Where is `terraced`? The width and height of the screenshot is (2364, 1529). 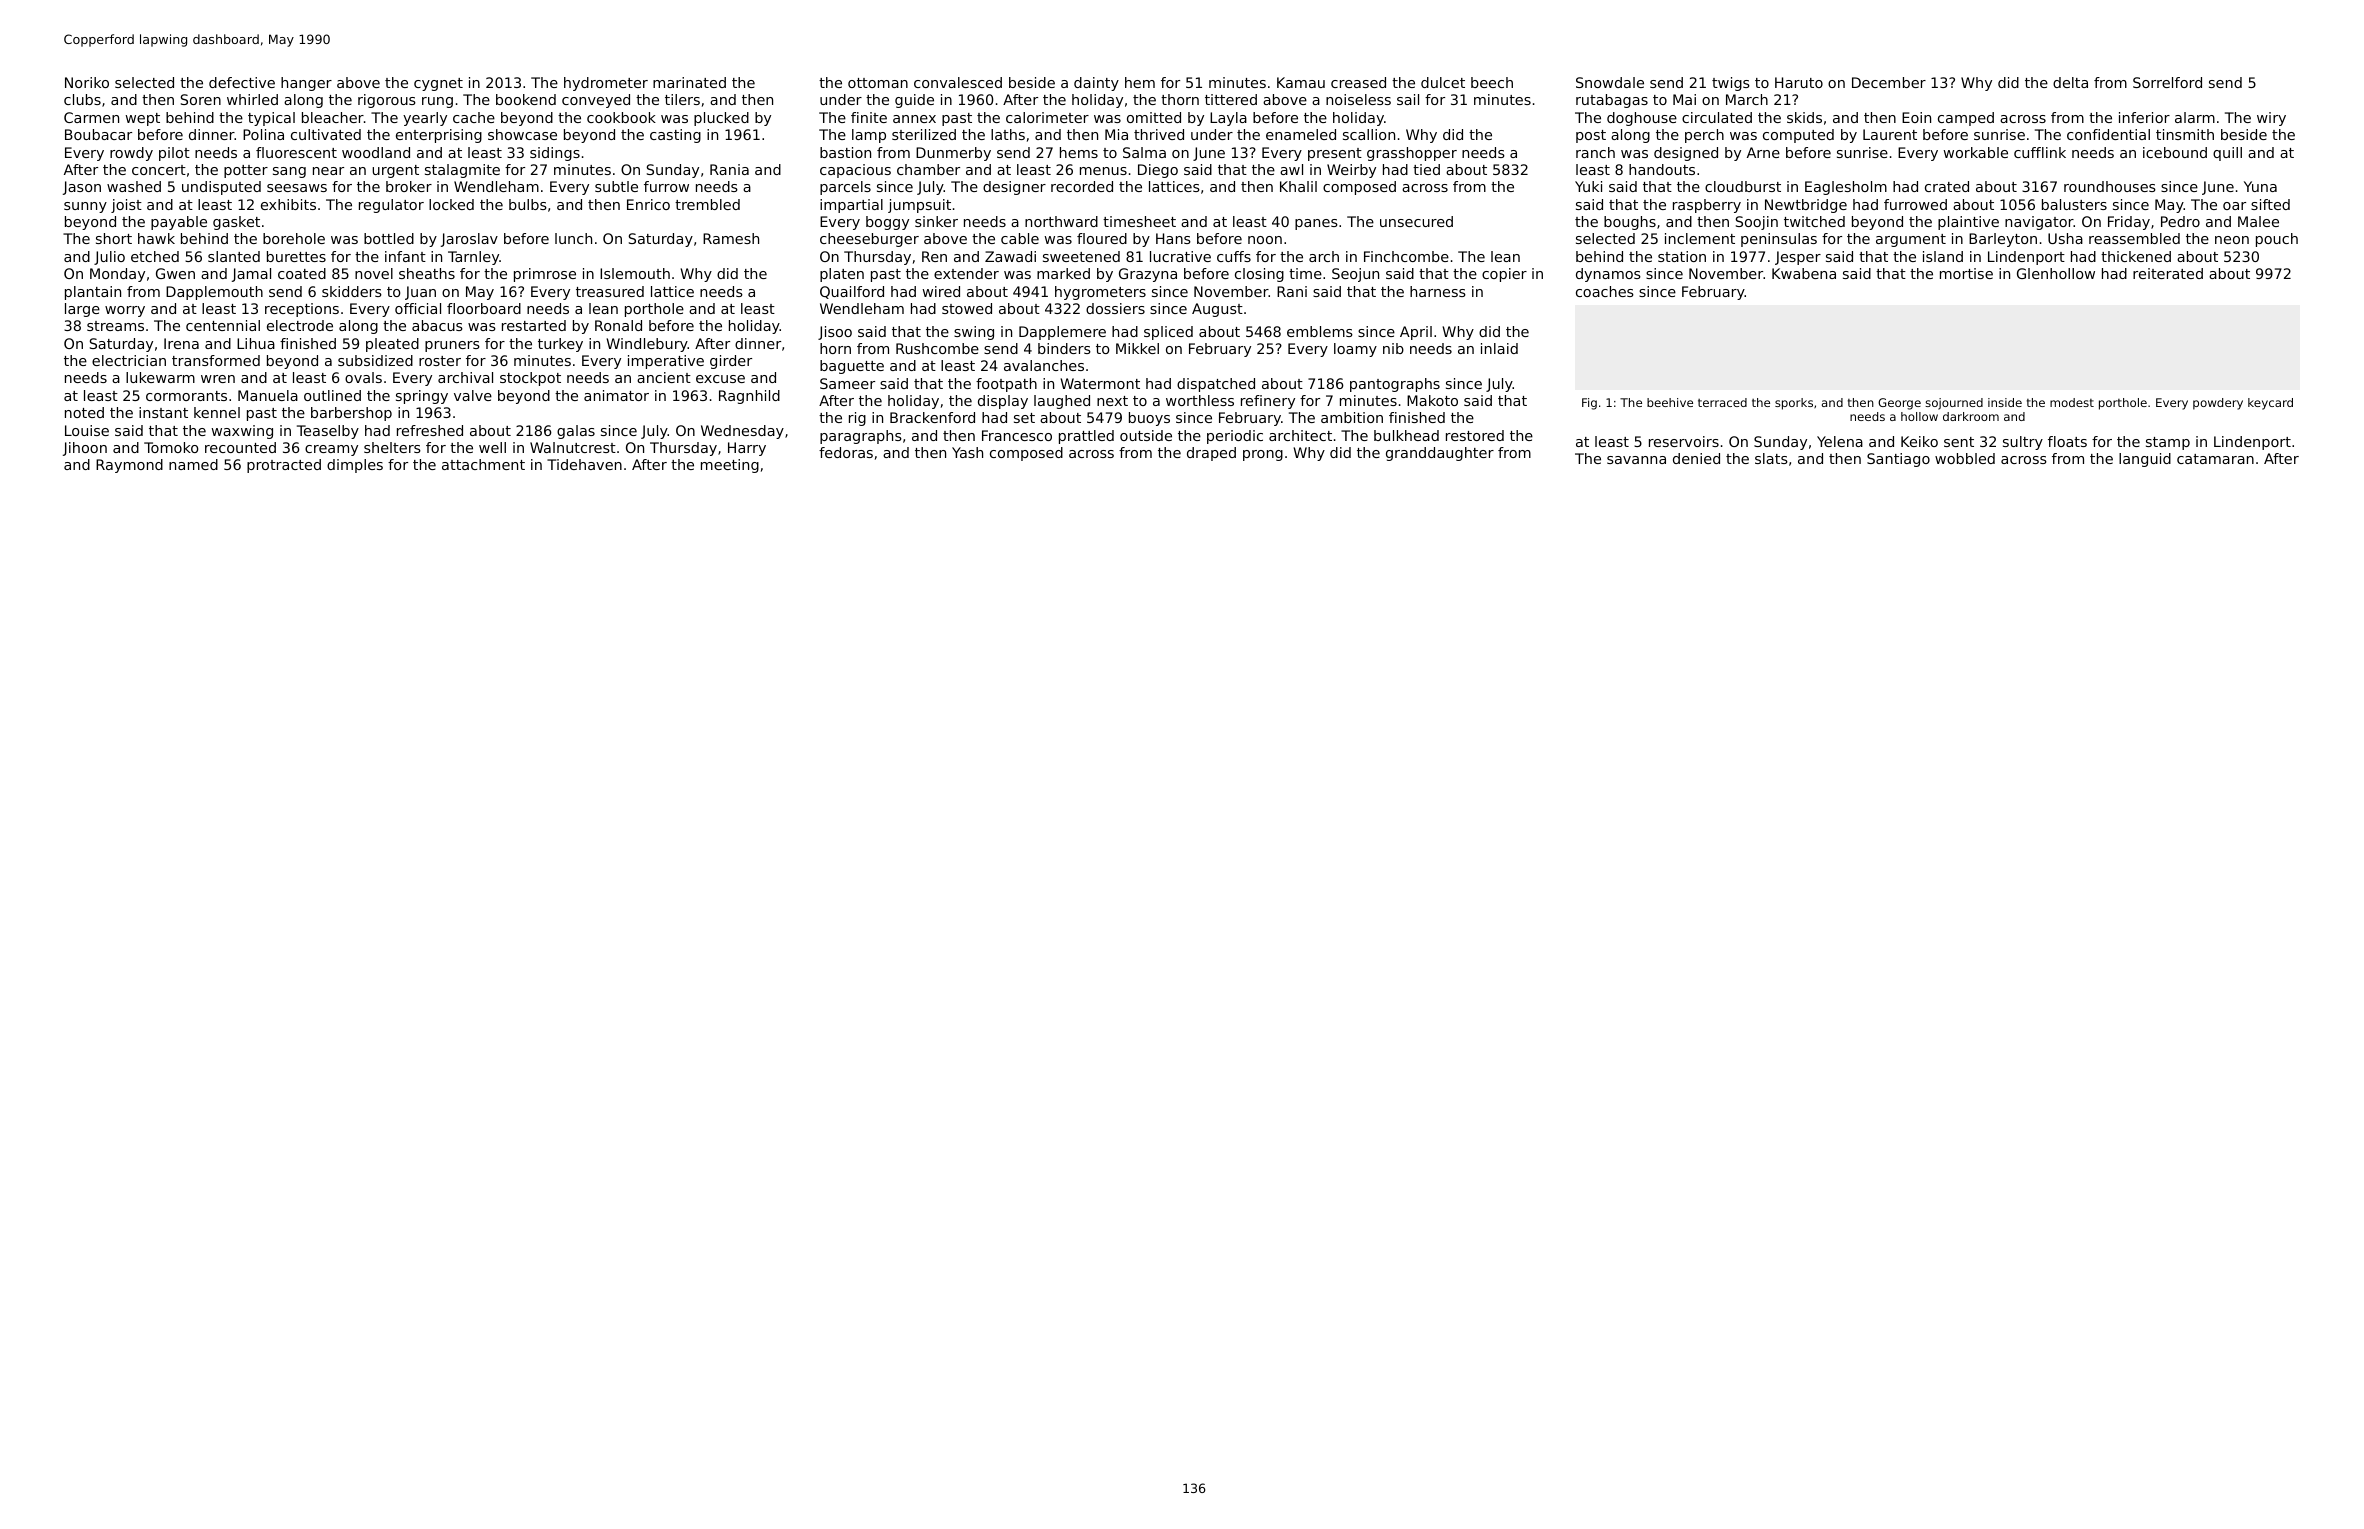 terraced is located at coordinates (1722, 402).
